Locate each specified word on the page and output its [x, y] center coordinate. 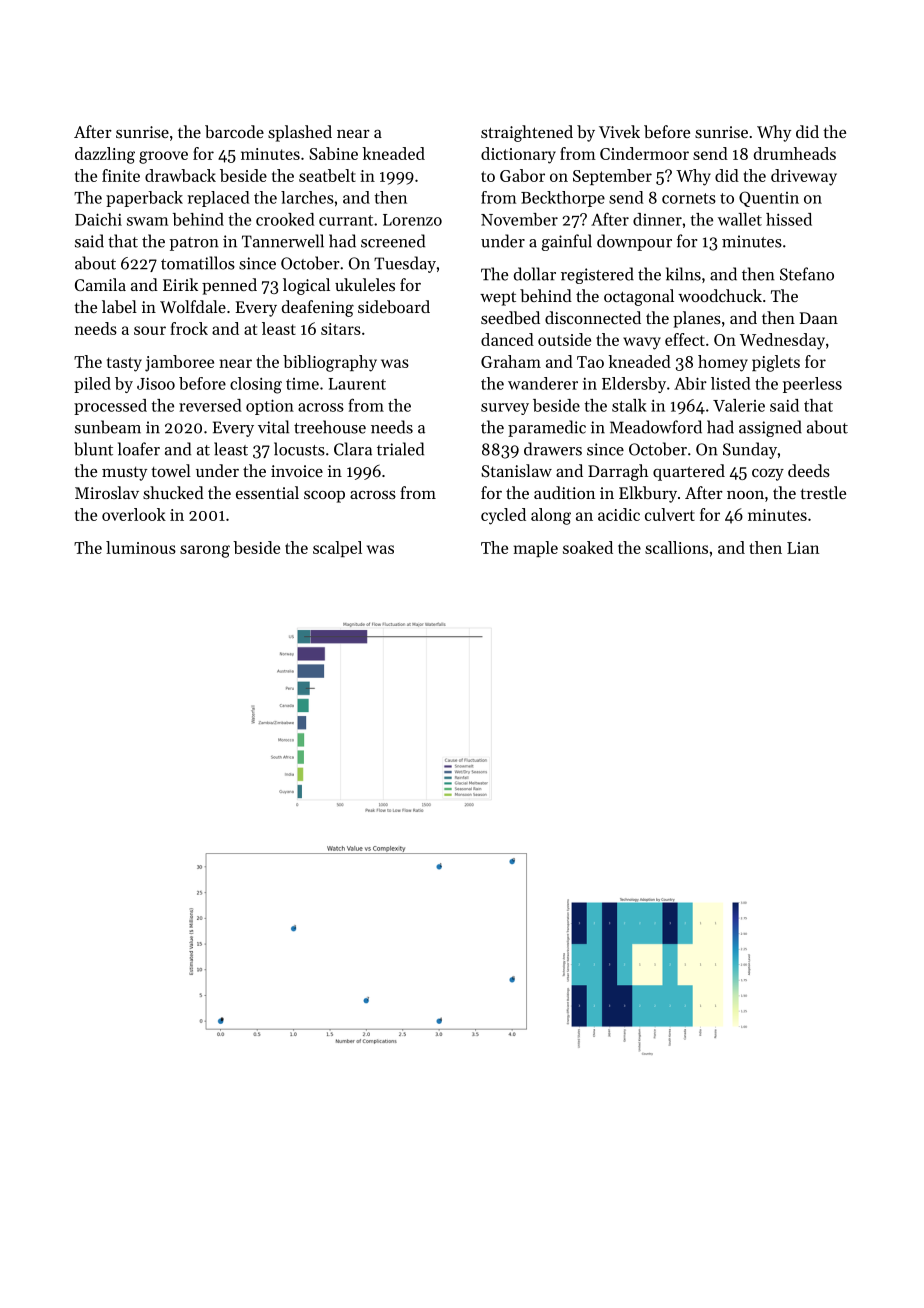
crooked [285, 219]
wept [498, 298]
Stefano [807, 274]
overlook [134, 514]
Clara [353, 449]
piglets [776, 363]
